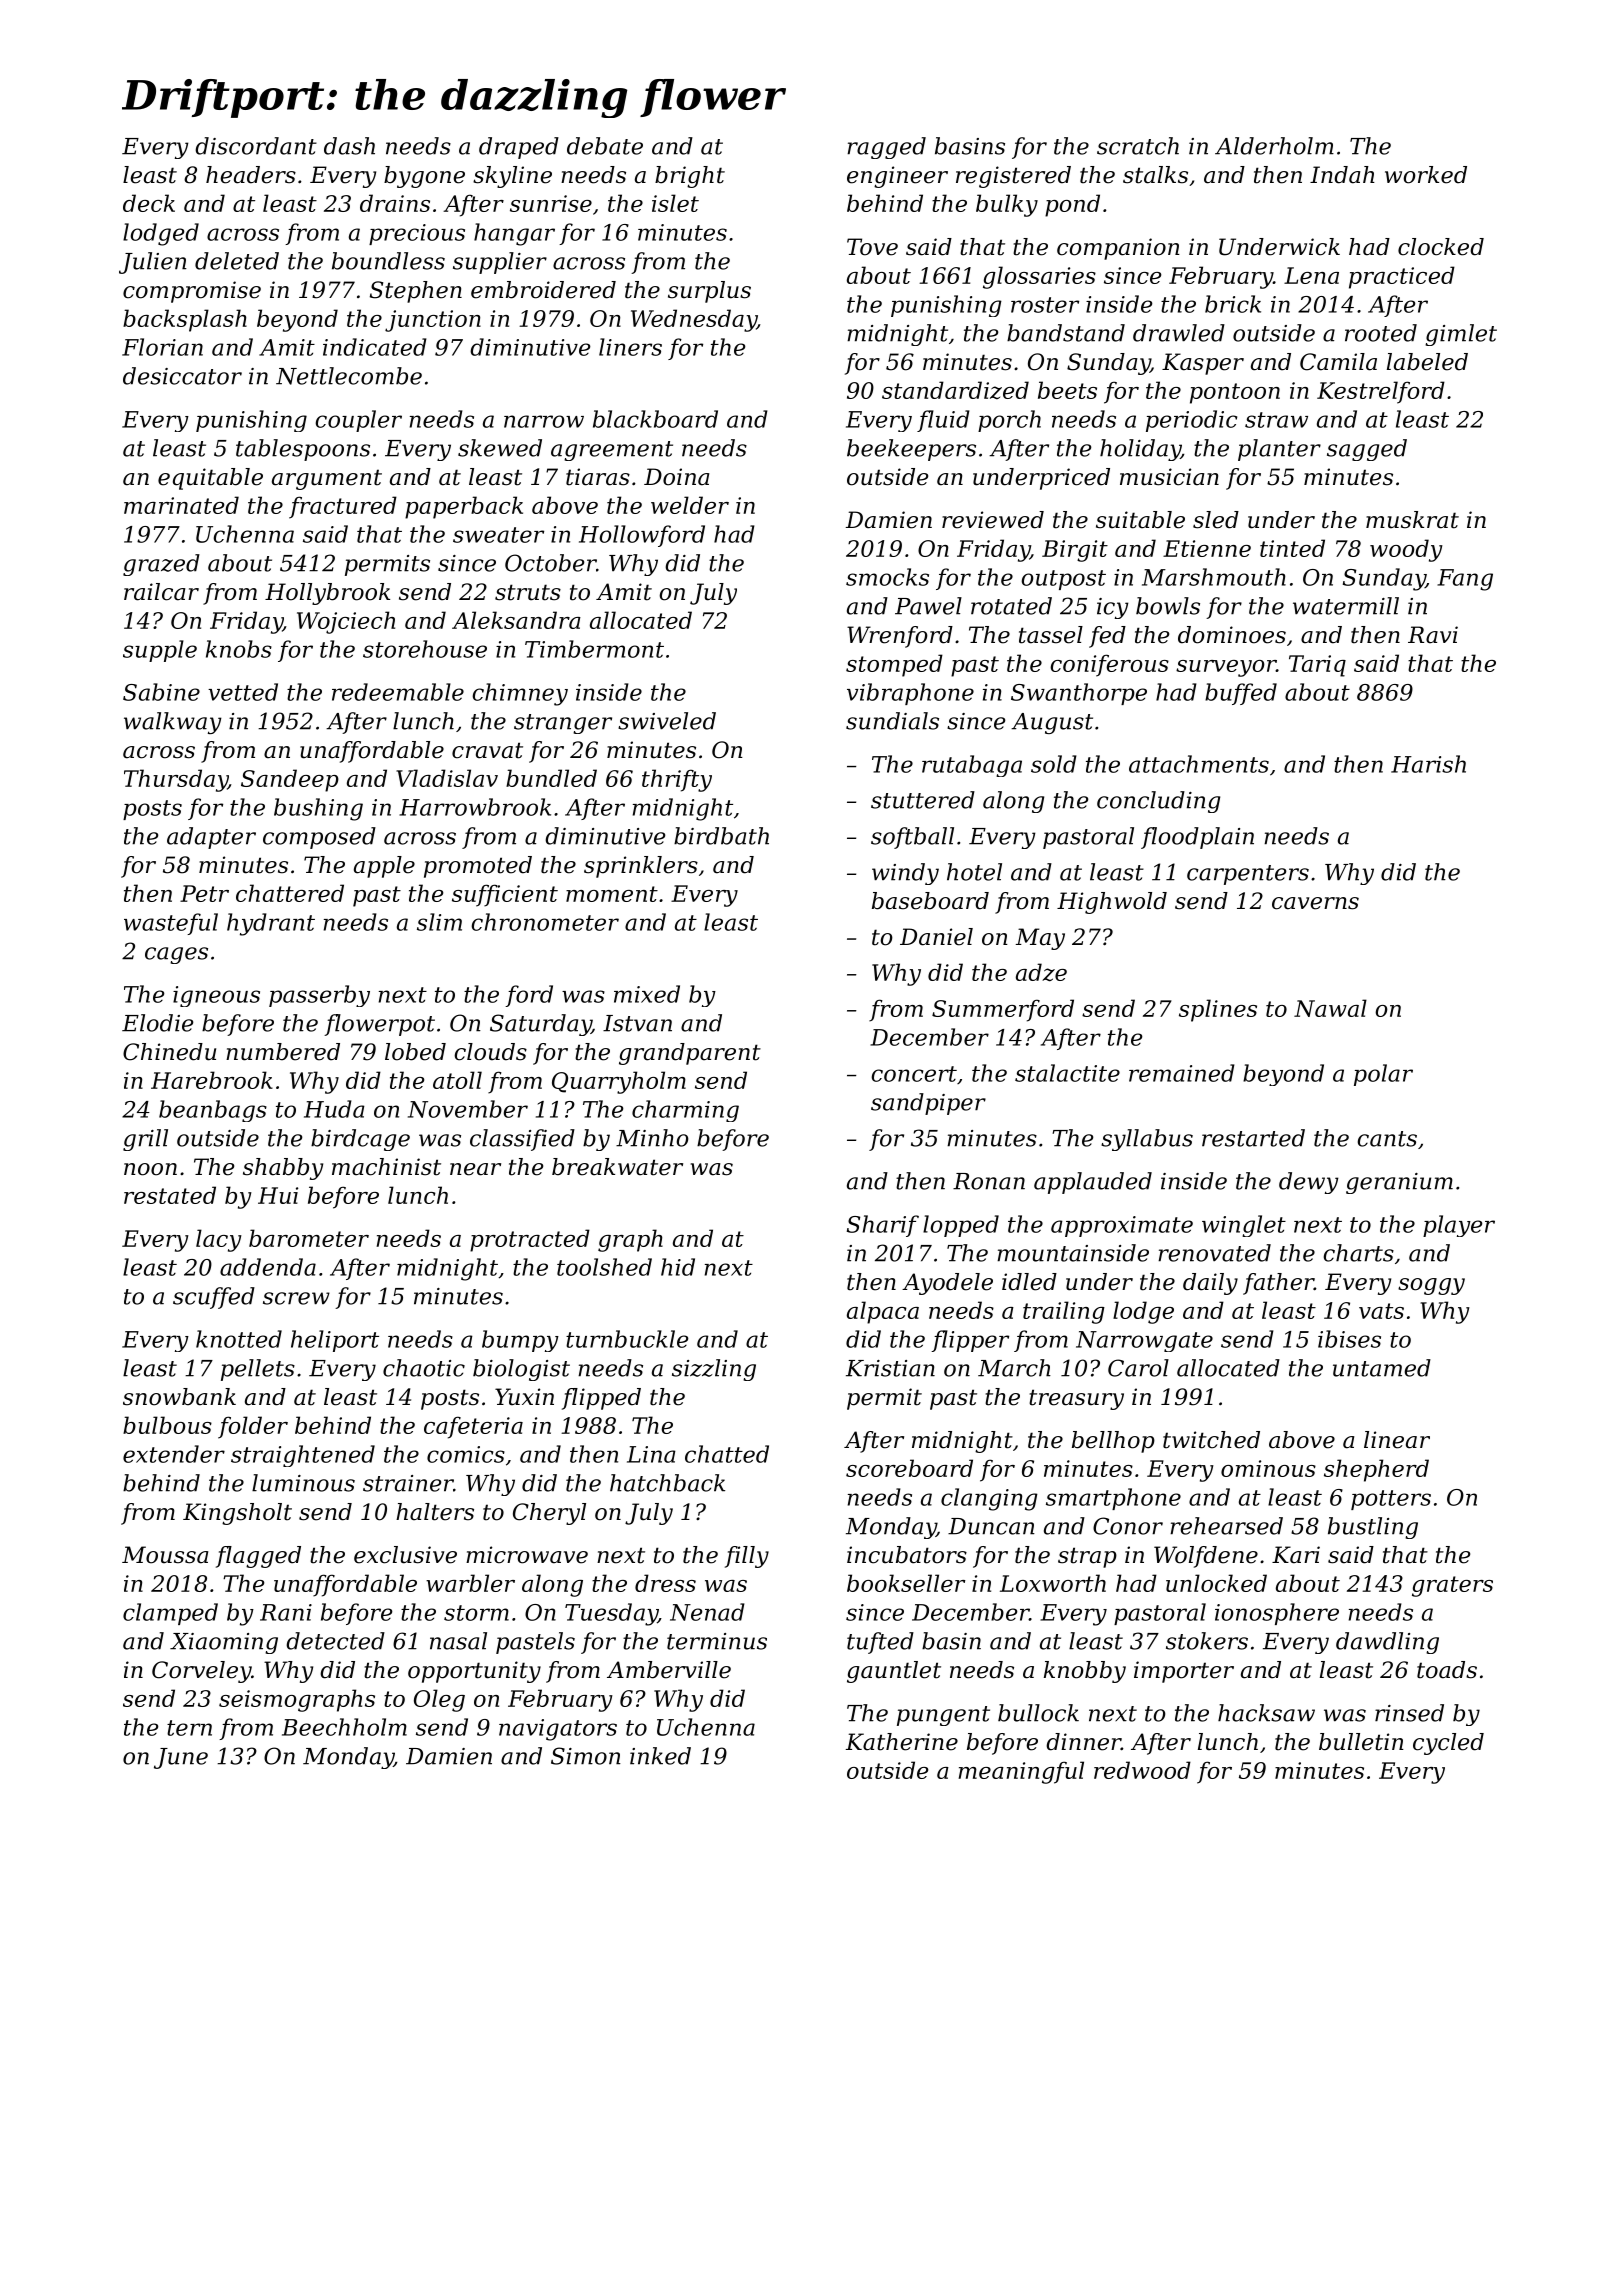 This screenshot has width=1620, height=2292. Describe the element at coordinates (327, 594) in the screenshot. I see `Hollybrook` at that location.
